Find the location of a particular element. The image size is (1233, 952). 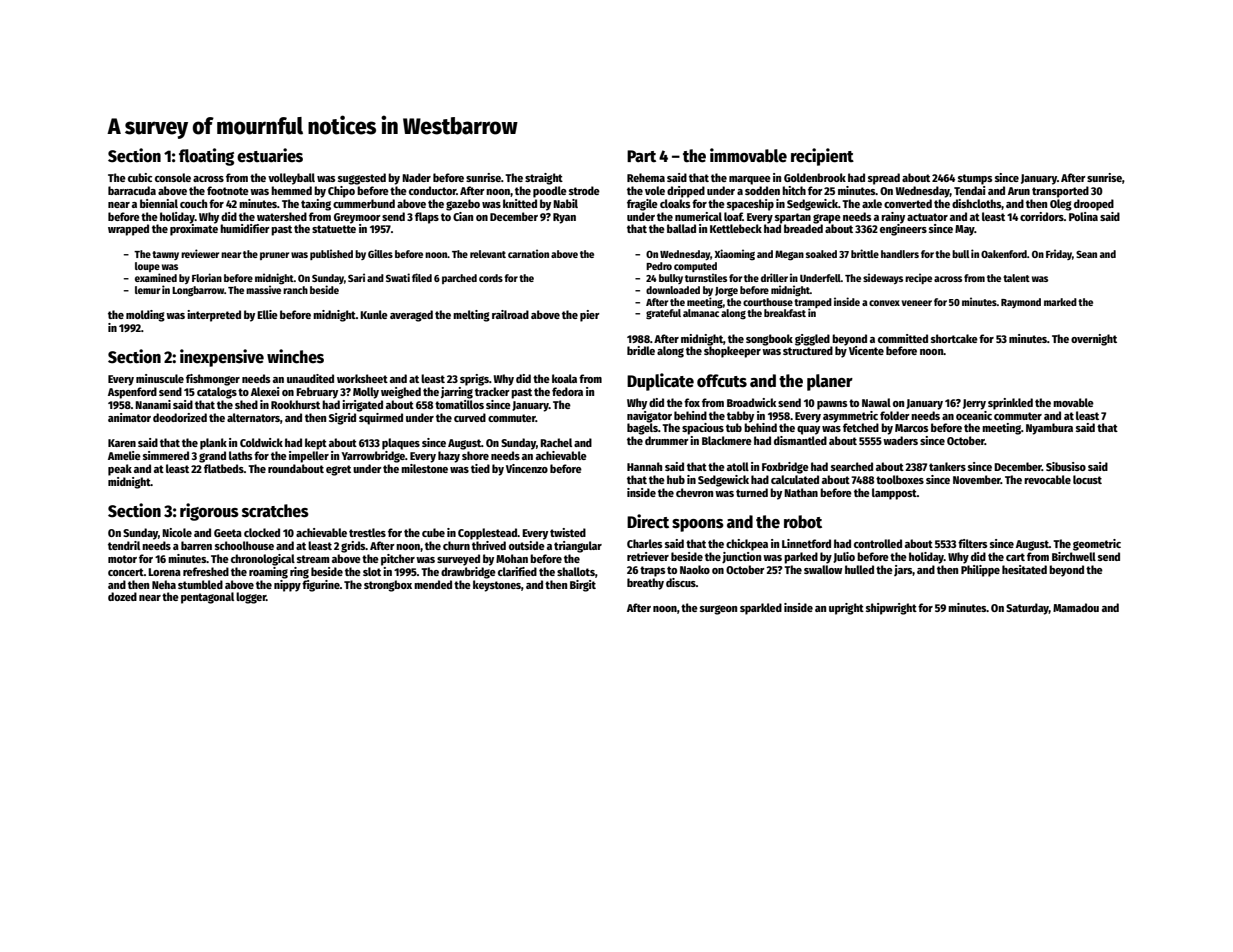

shopkeeper is located at coordinates (732, 352).
